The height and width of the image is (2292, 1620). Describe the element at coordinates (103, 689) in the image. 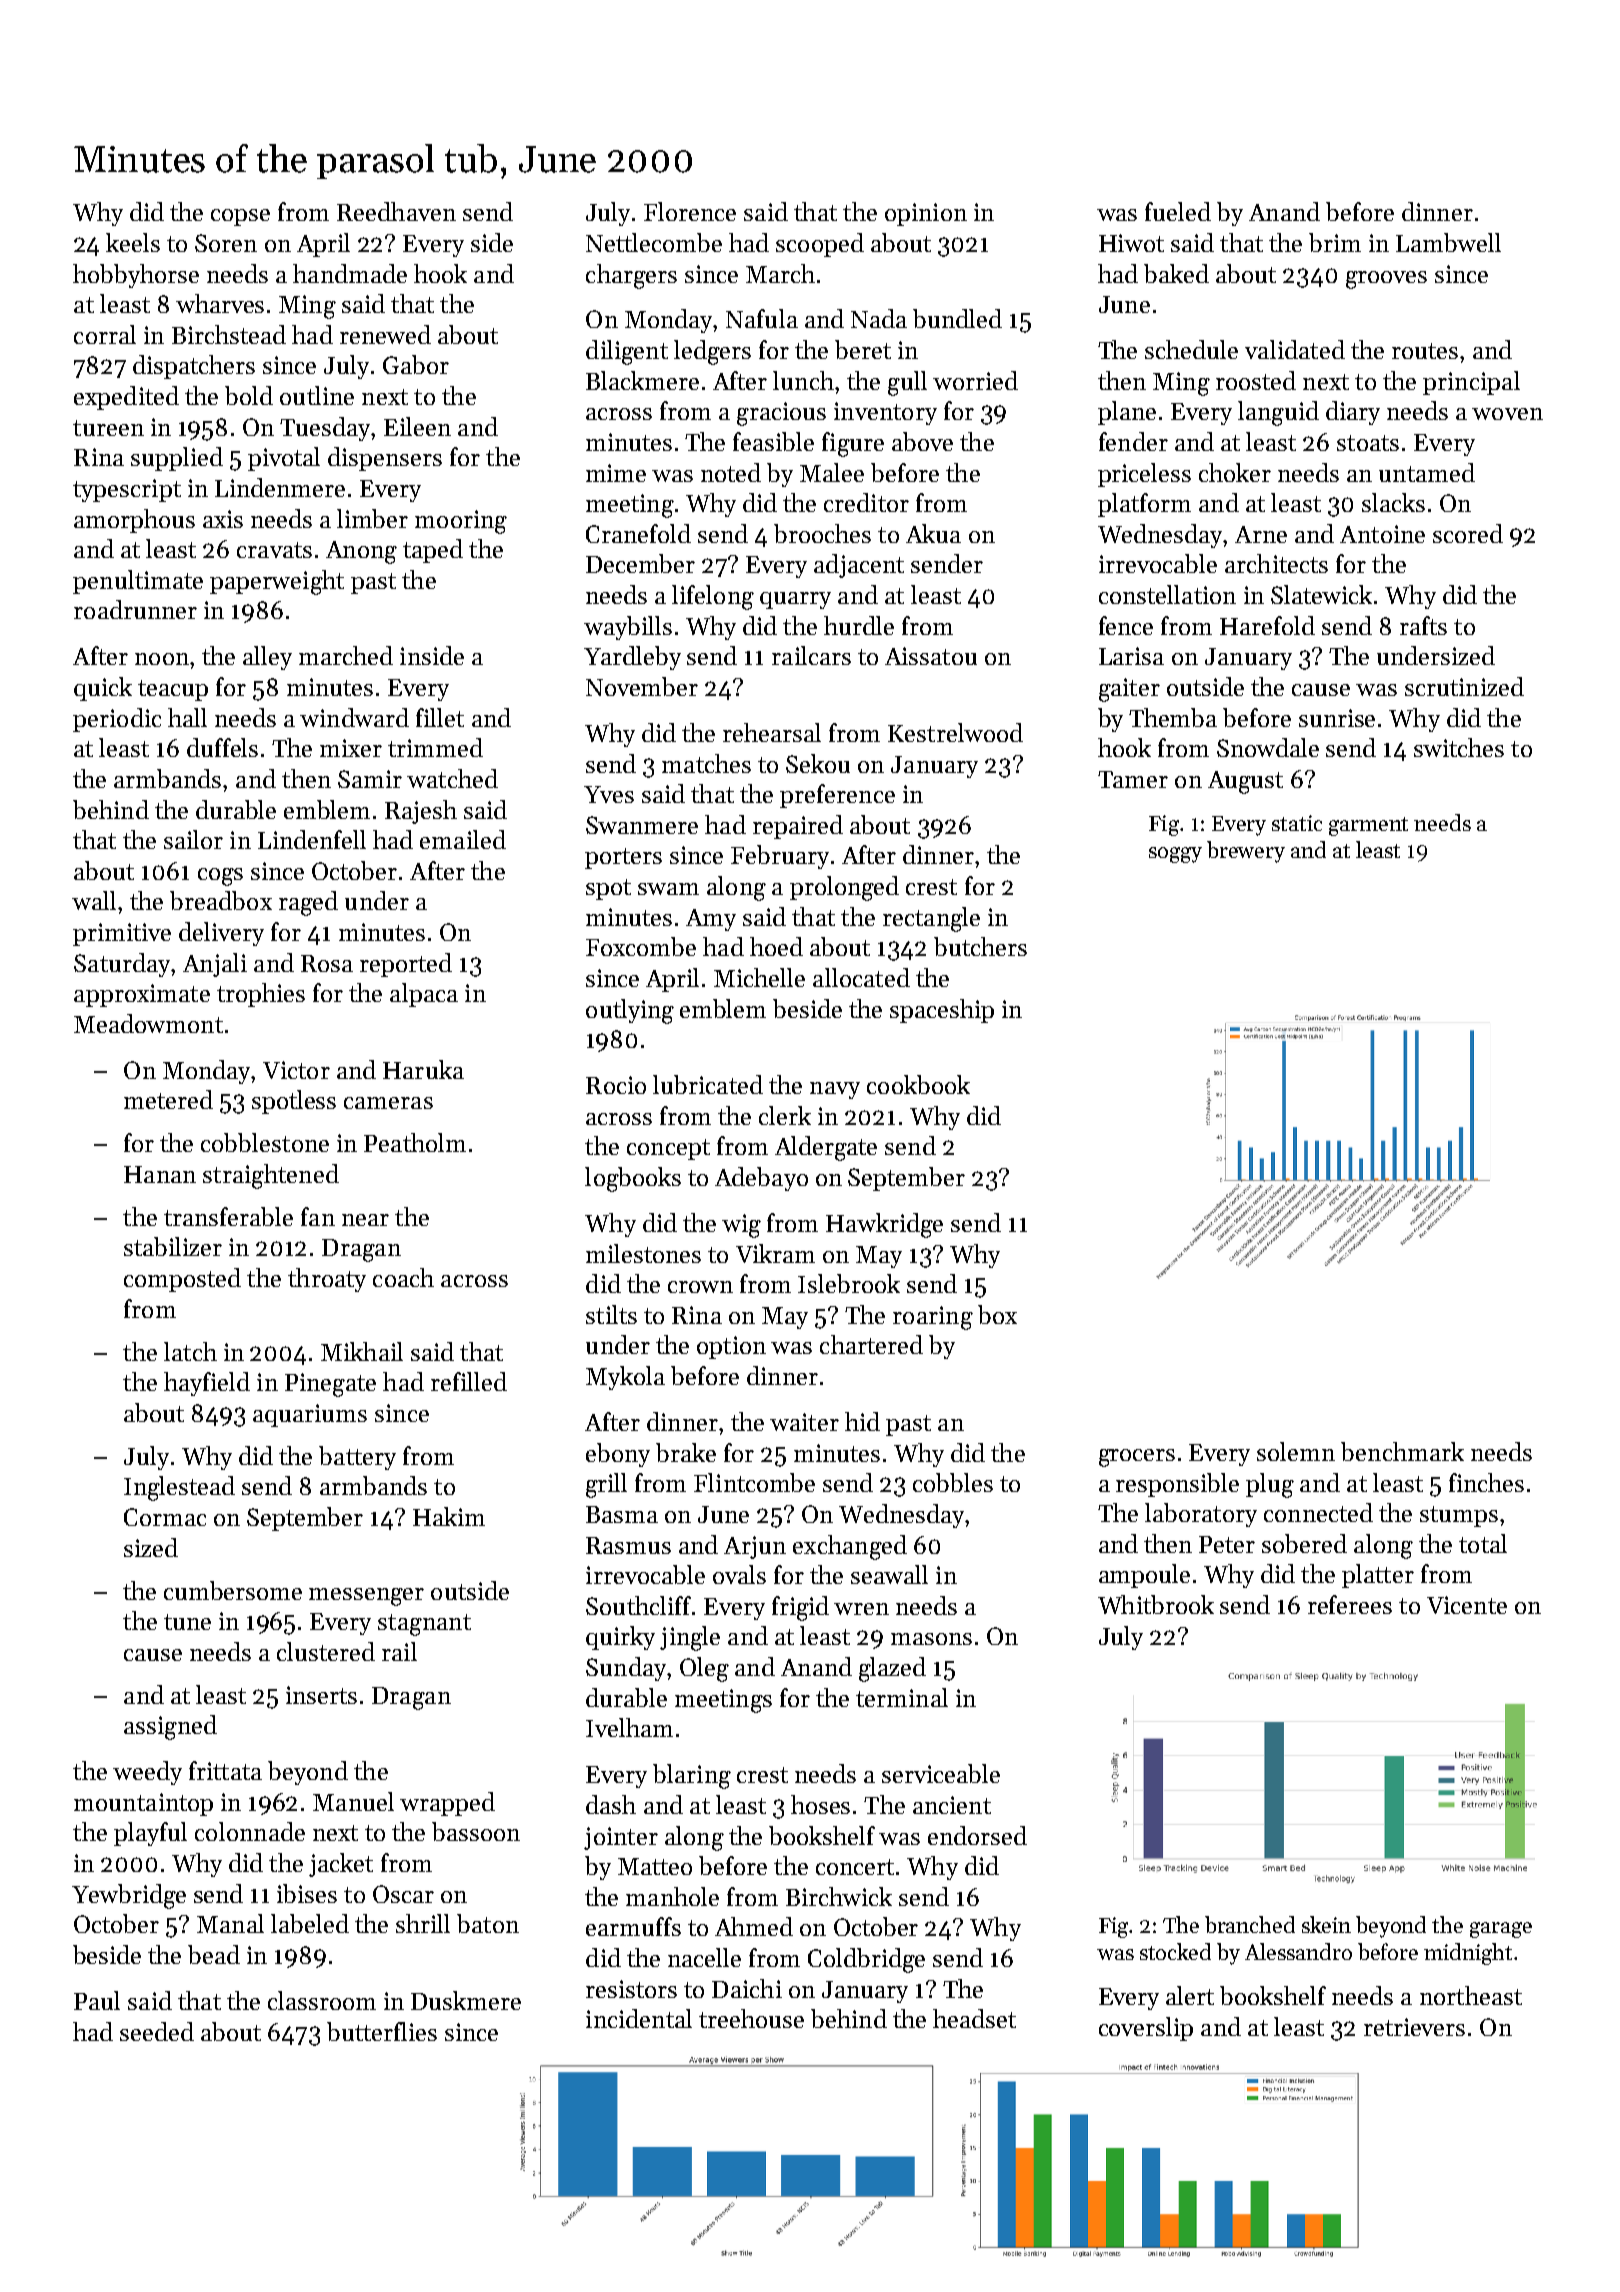

I see `quick` at that location.
